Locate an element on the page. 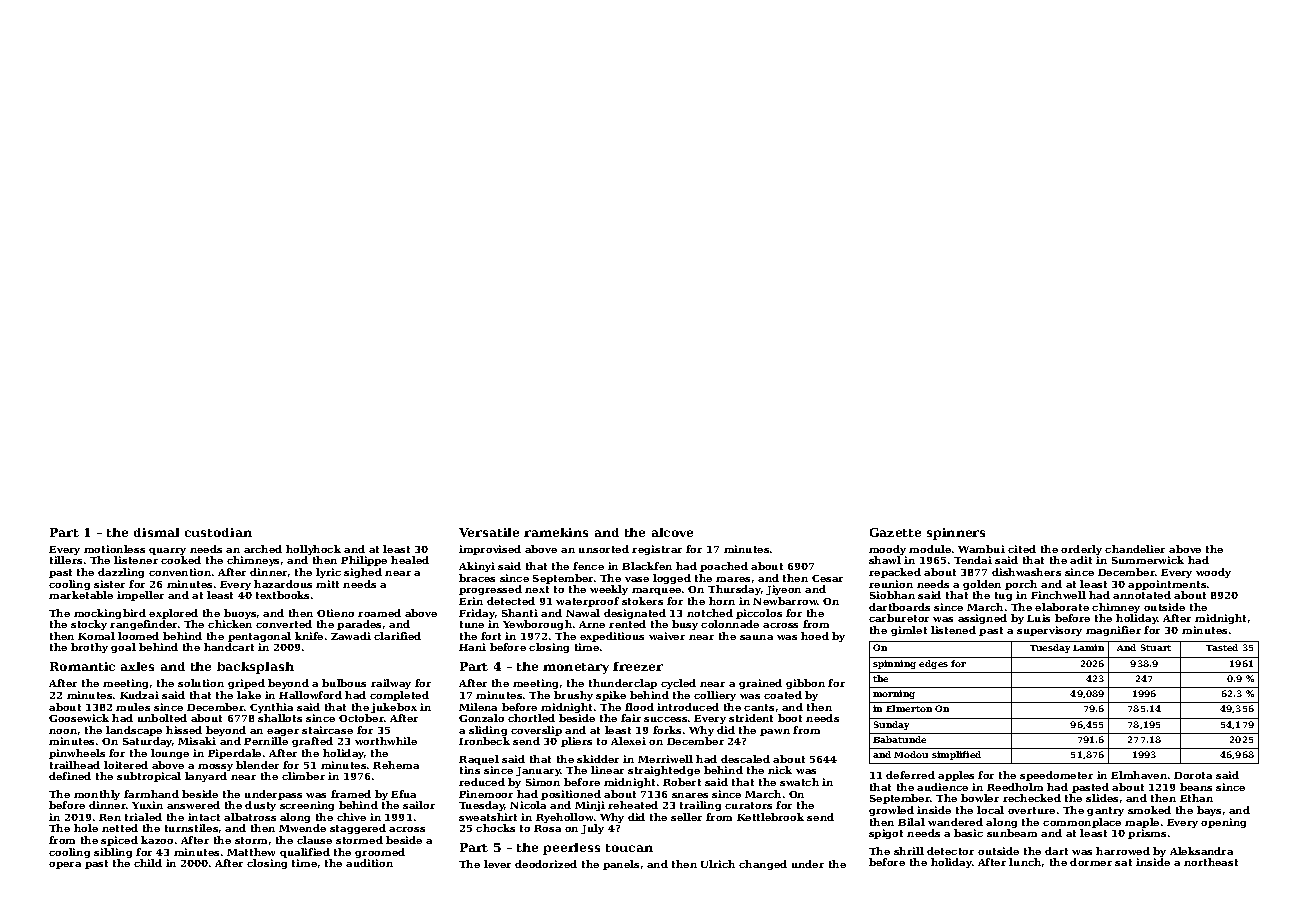  chortled is located at coordinates (531, 718).
